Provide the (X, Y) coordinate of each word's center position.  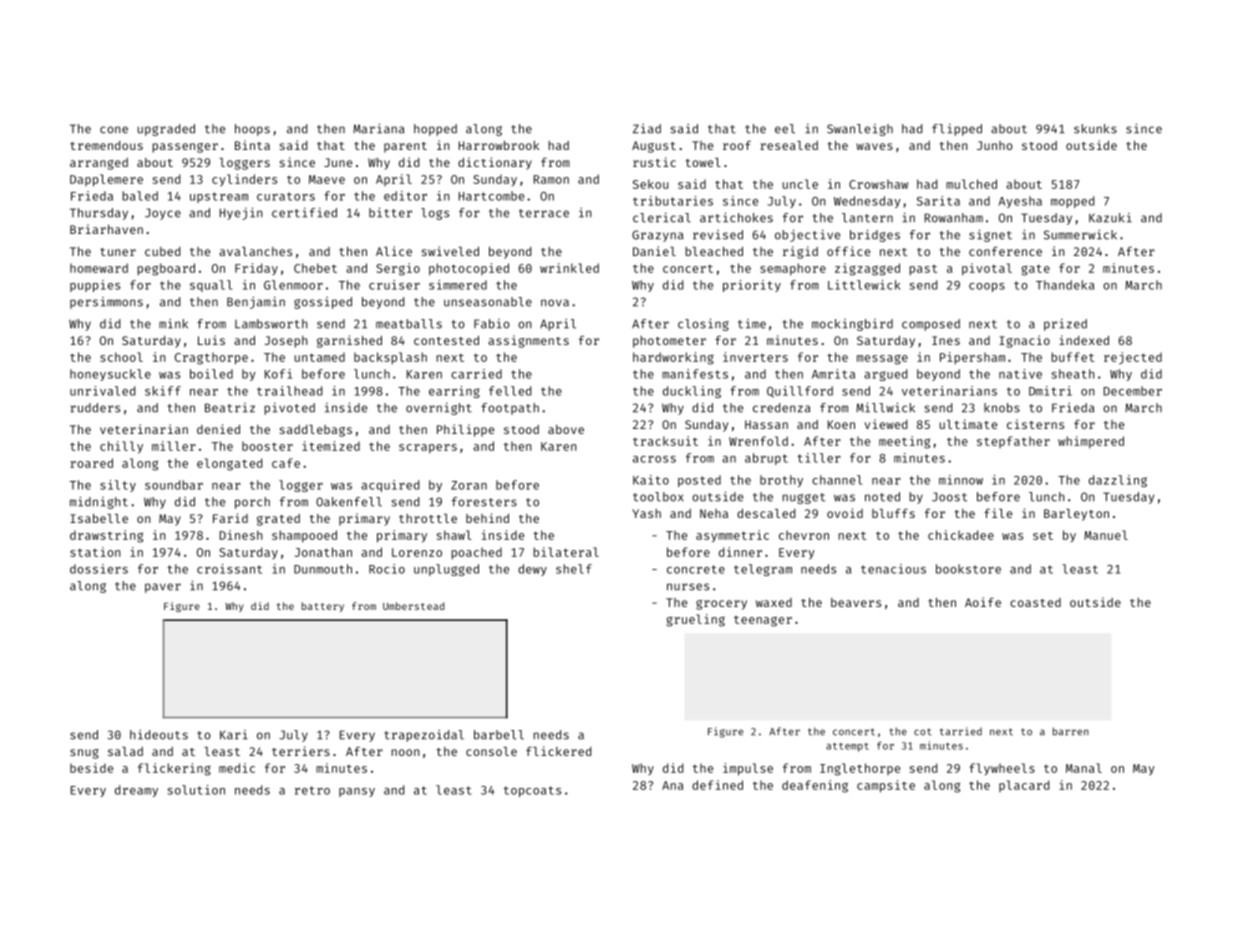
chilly (121, 447)
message (882, 360)
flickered (558, 751)
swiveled (450, 251)
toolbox (658, 497)
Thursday (99, 214)
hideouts (159, 735)
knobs (1002, 408)
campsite (886, 786)
